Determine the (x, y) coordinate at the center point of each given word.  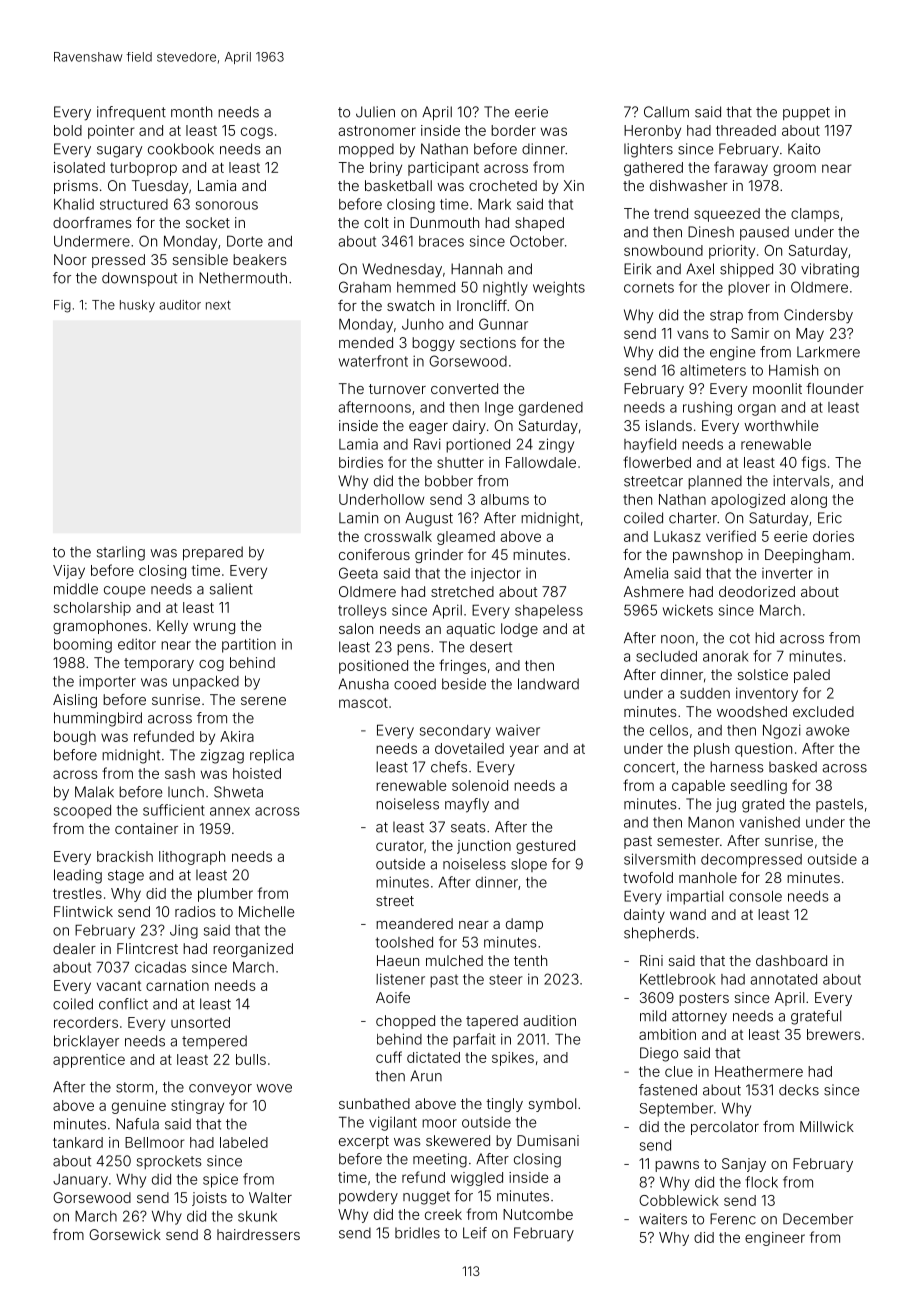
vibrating (830, 270)
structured (134, 204)
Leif (475, 1233)
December (818, 1219)
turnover (397, 389)
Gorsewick (125, 1234)
